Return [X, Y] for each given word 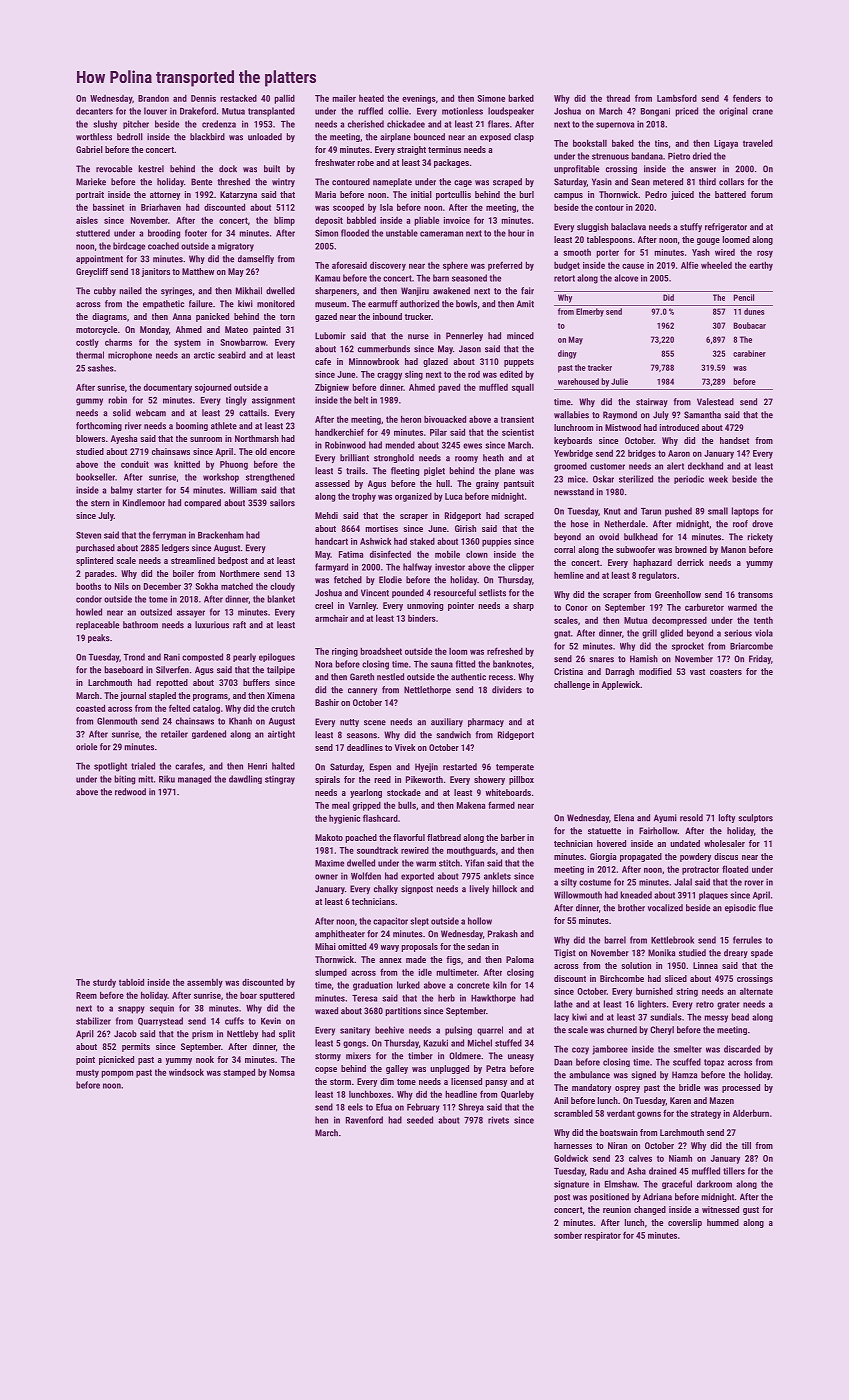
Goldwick [571, 1158]
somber [568, 1235]
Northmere [240, 573]
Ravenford [364, 1120]
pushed [678, 512]
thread [618, 98]
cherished [366, 124]
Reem [86, 995]
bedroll [130, 137]
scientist [518, 432]
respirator [602, 1236]
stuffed [508, 1043]
